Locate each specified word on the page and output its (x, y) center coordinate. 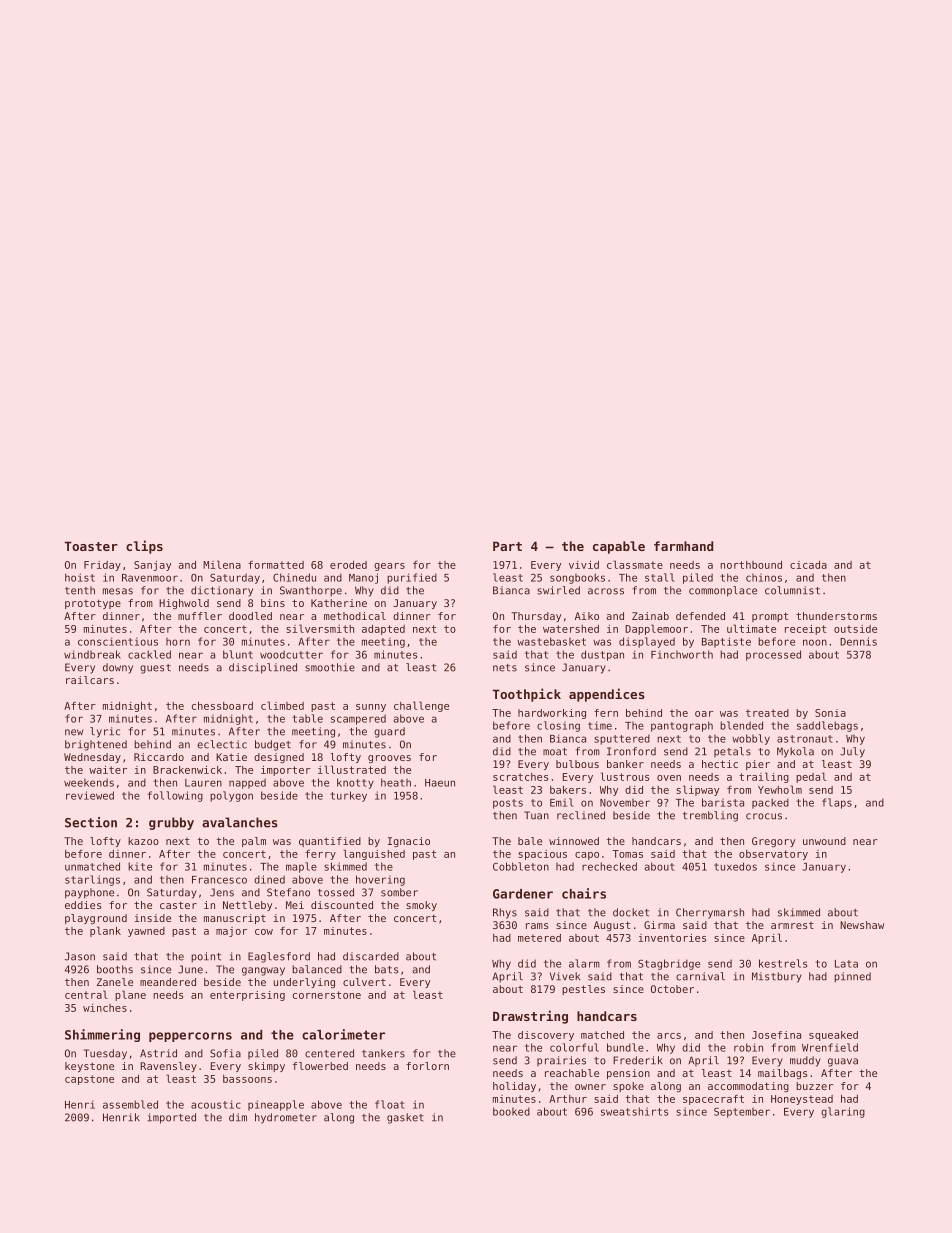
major (231, 932)
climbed (282, 705)
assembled (130, 1104)
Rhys (505, 913)
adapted (383, 630)
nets (505, 668)
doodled (250, 616)
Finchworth (682, 654)
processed (773, 655)
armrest (792, 925)
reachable (572, 1073)
